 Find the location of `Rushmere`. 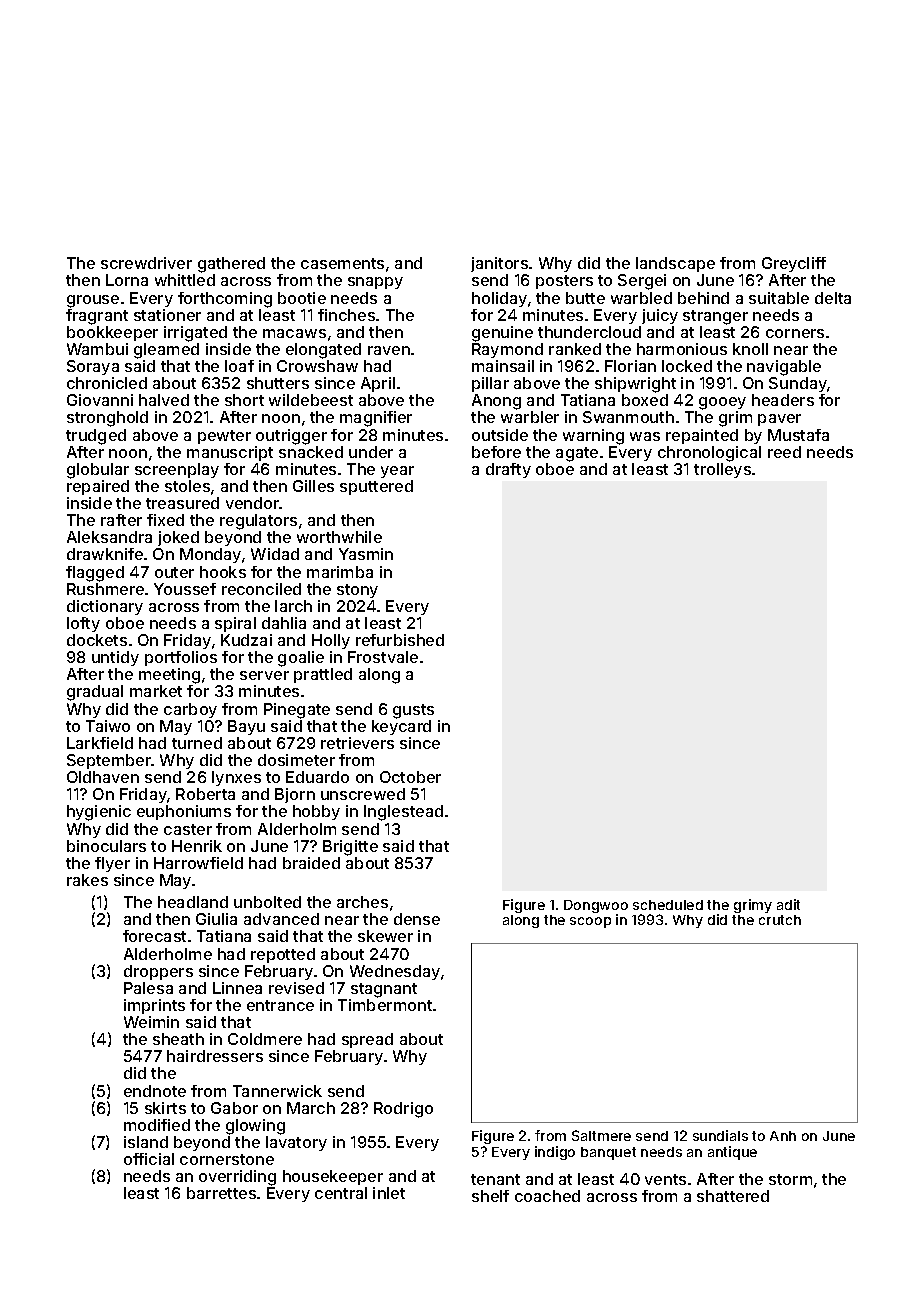

Rushmere is located at coordinates (105, 589).
